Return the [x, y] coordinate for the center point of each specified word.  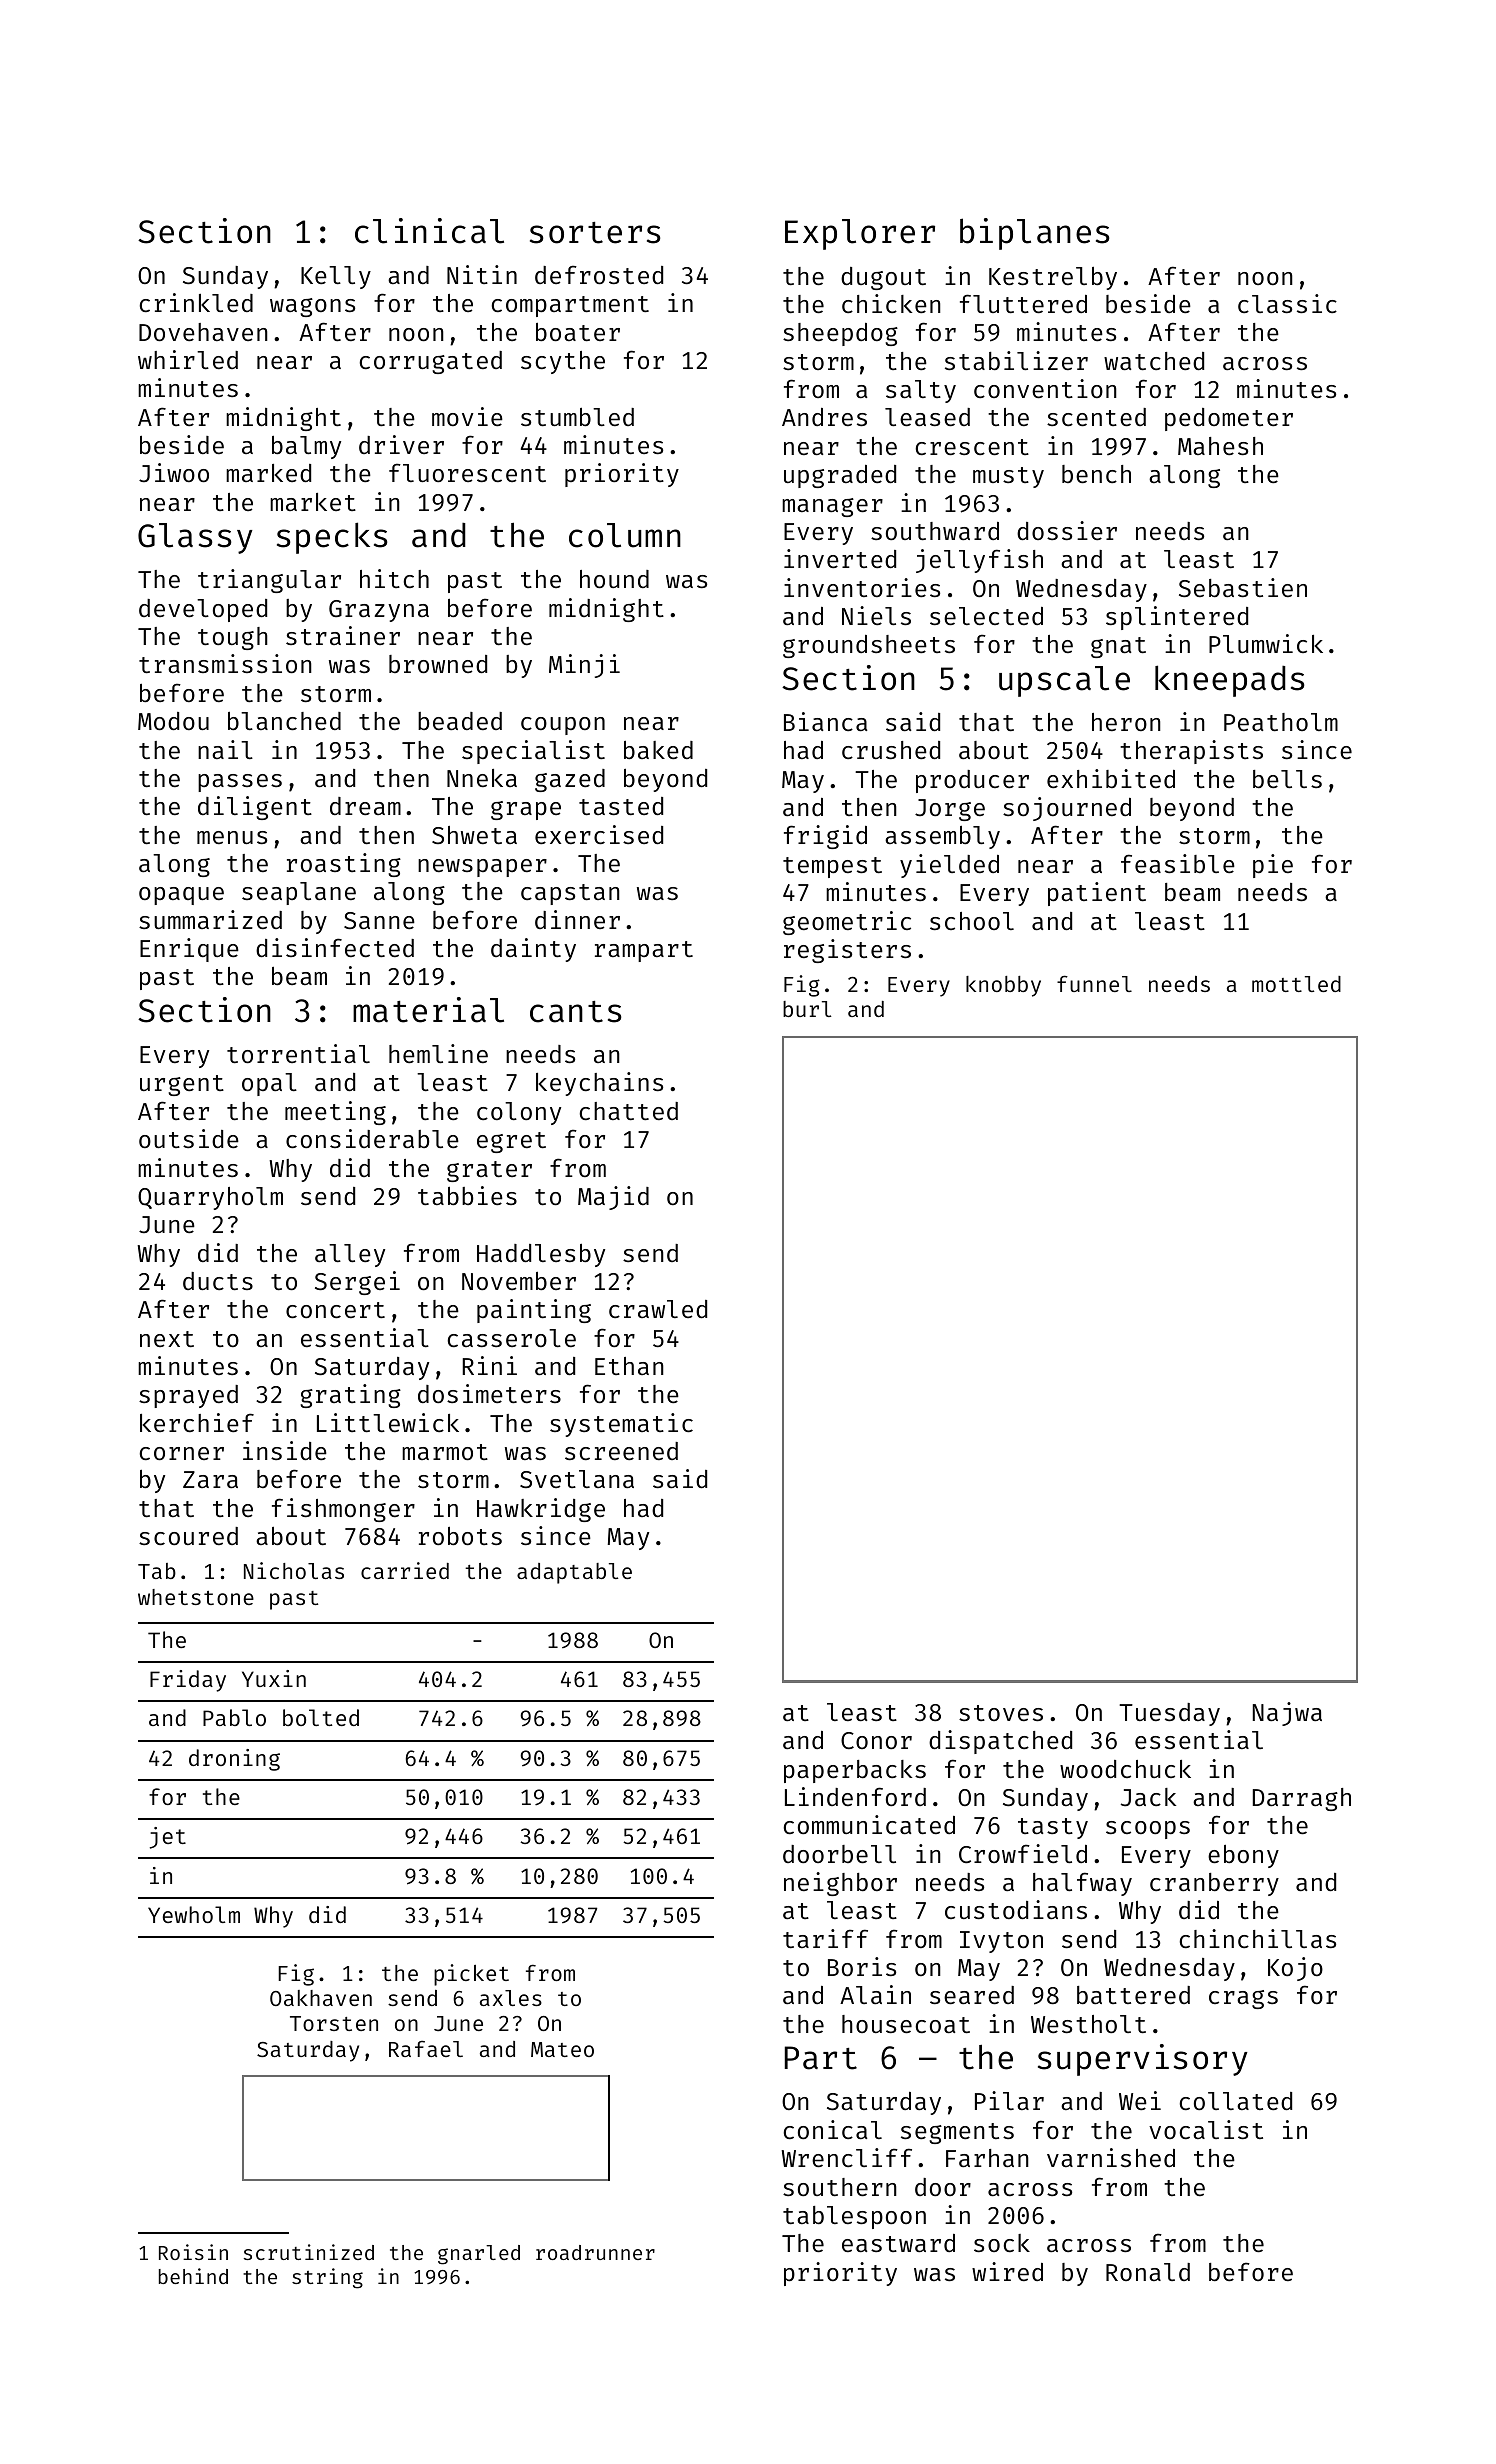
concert [335, 1310]
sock [1002, 2243]
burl [807, 1009]
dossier [1067, 530]
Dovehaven [203, 332]
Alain [875, 1994]
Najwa [1287, 1714]
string [327, 2278]
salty [921, 391]
